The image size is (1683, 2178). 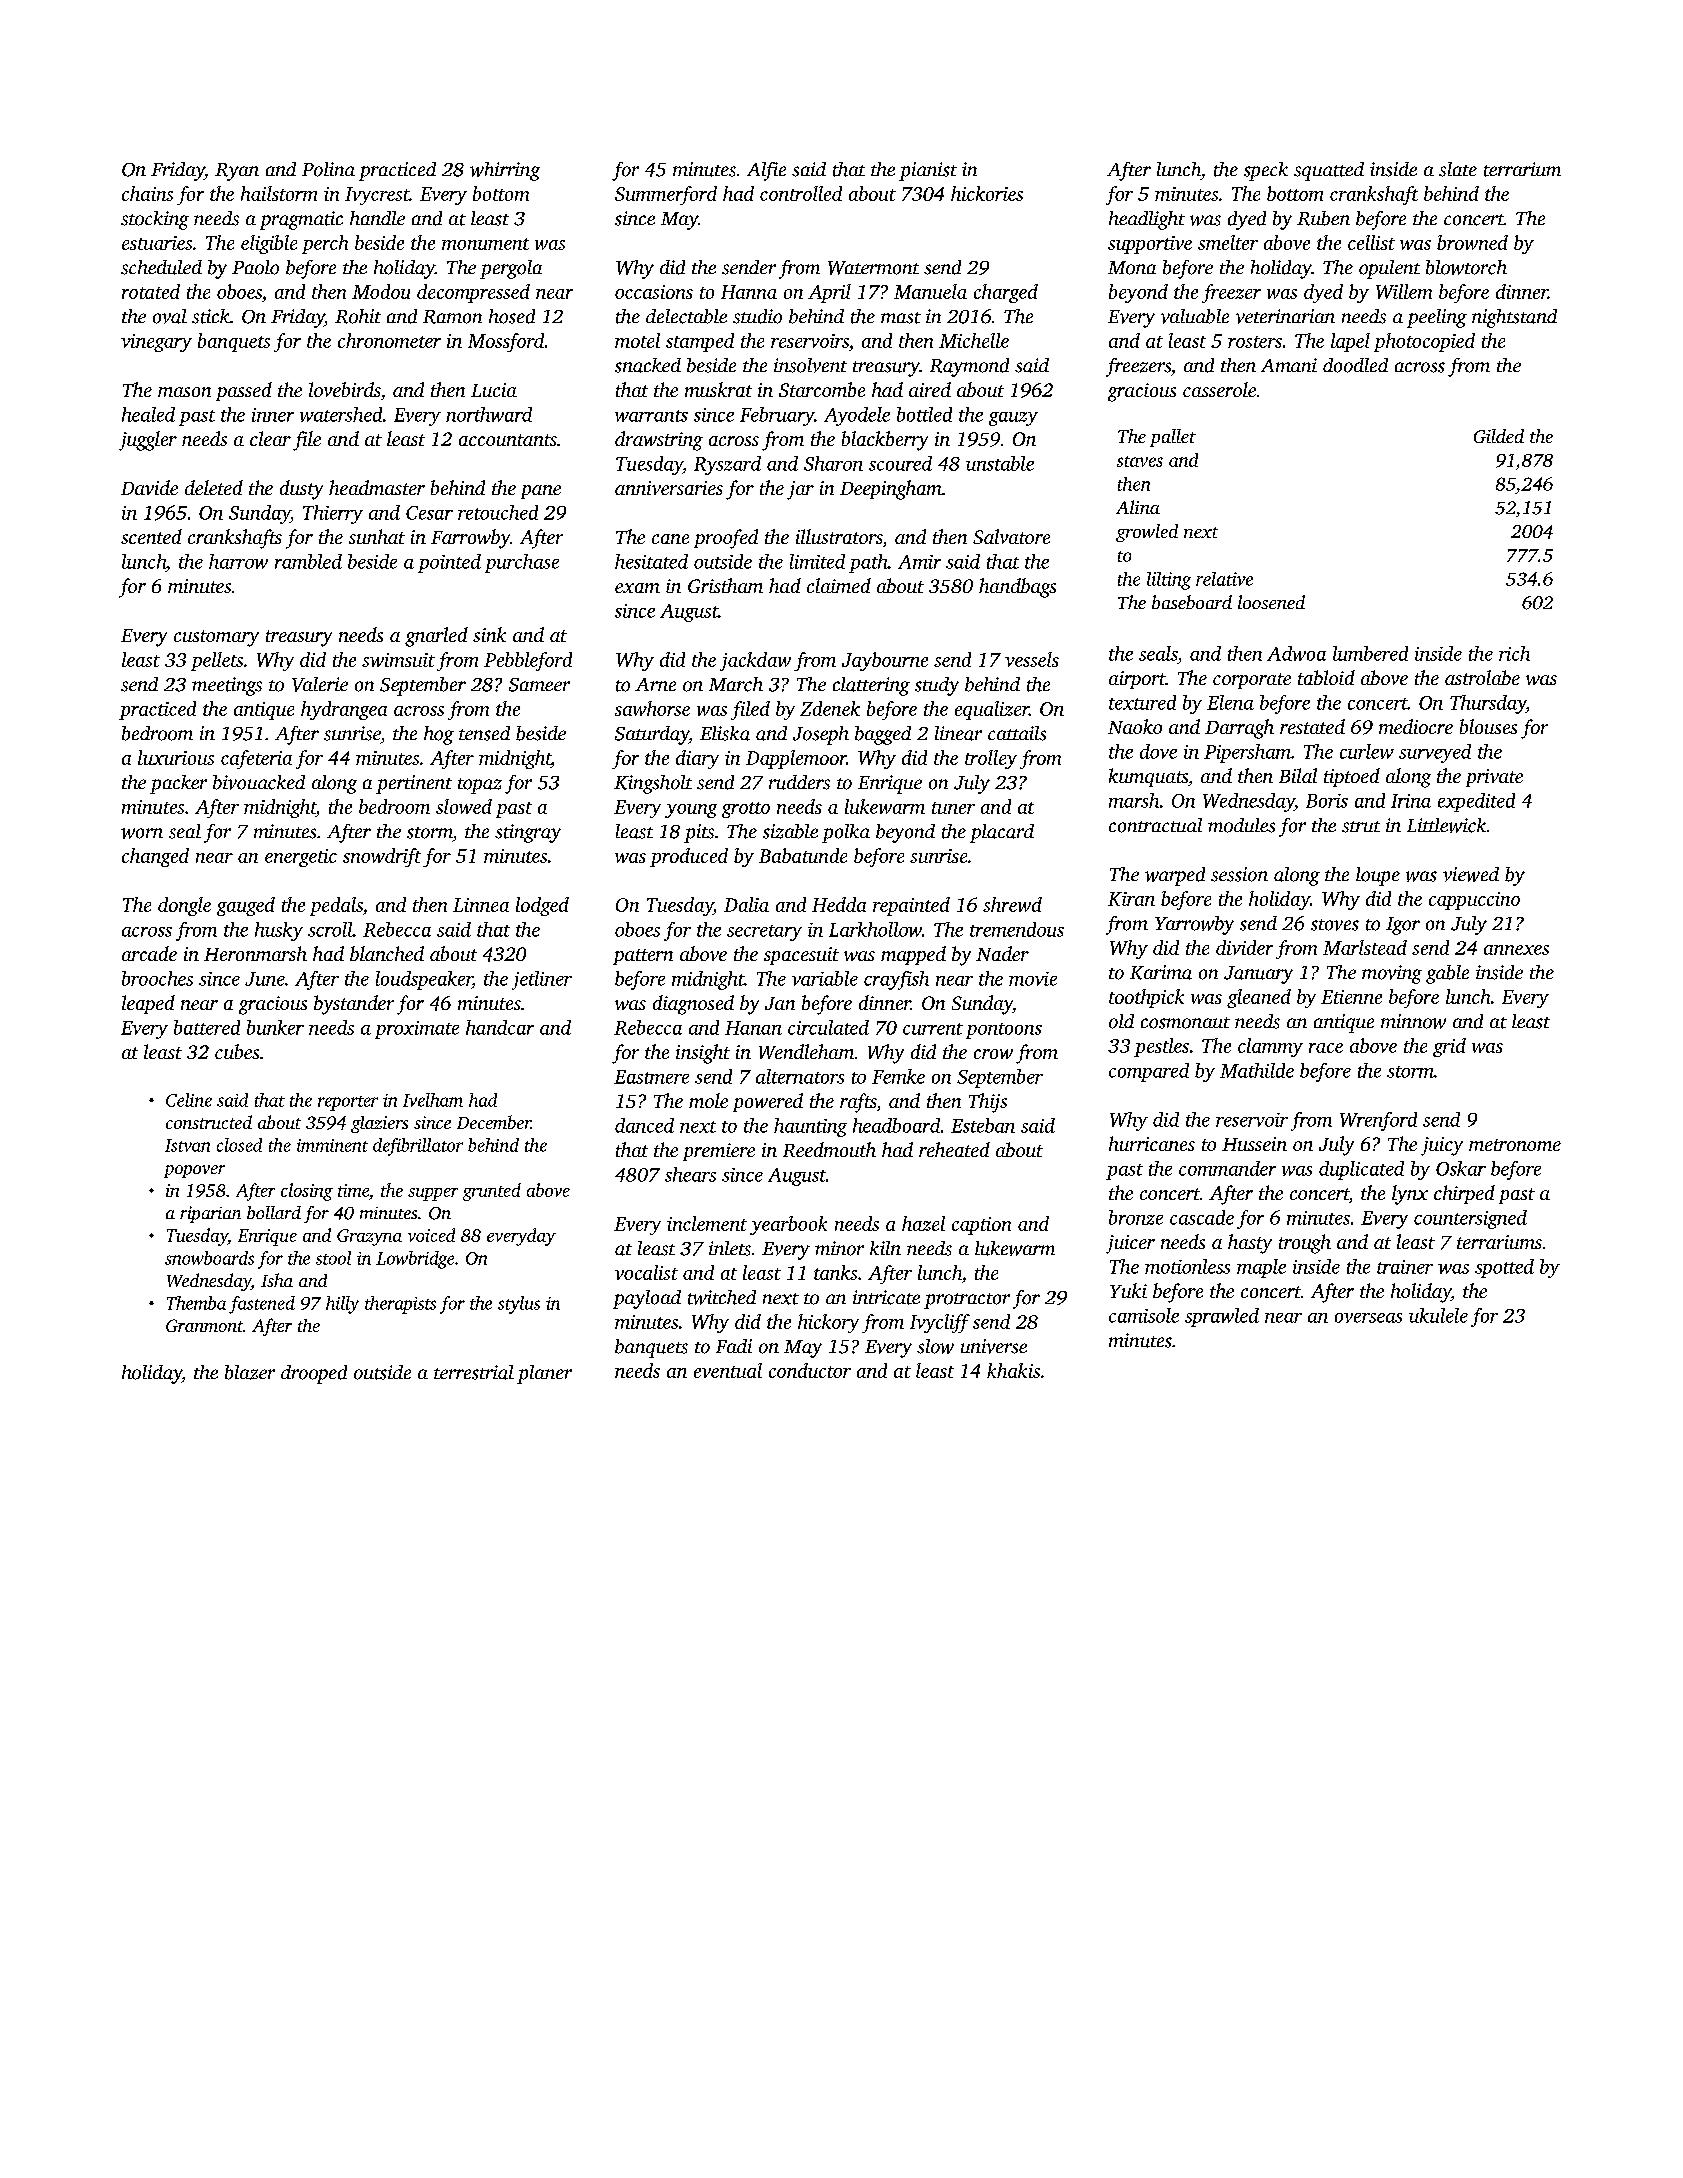 I want to click on Michelle, so click(x=974, y=340).
